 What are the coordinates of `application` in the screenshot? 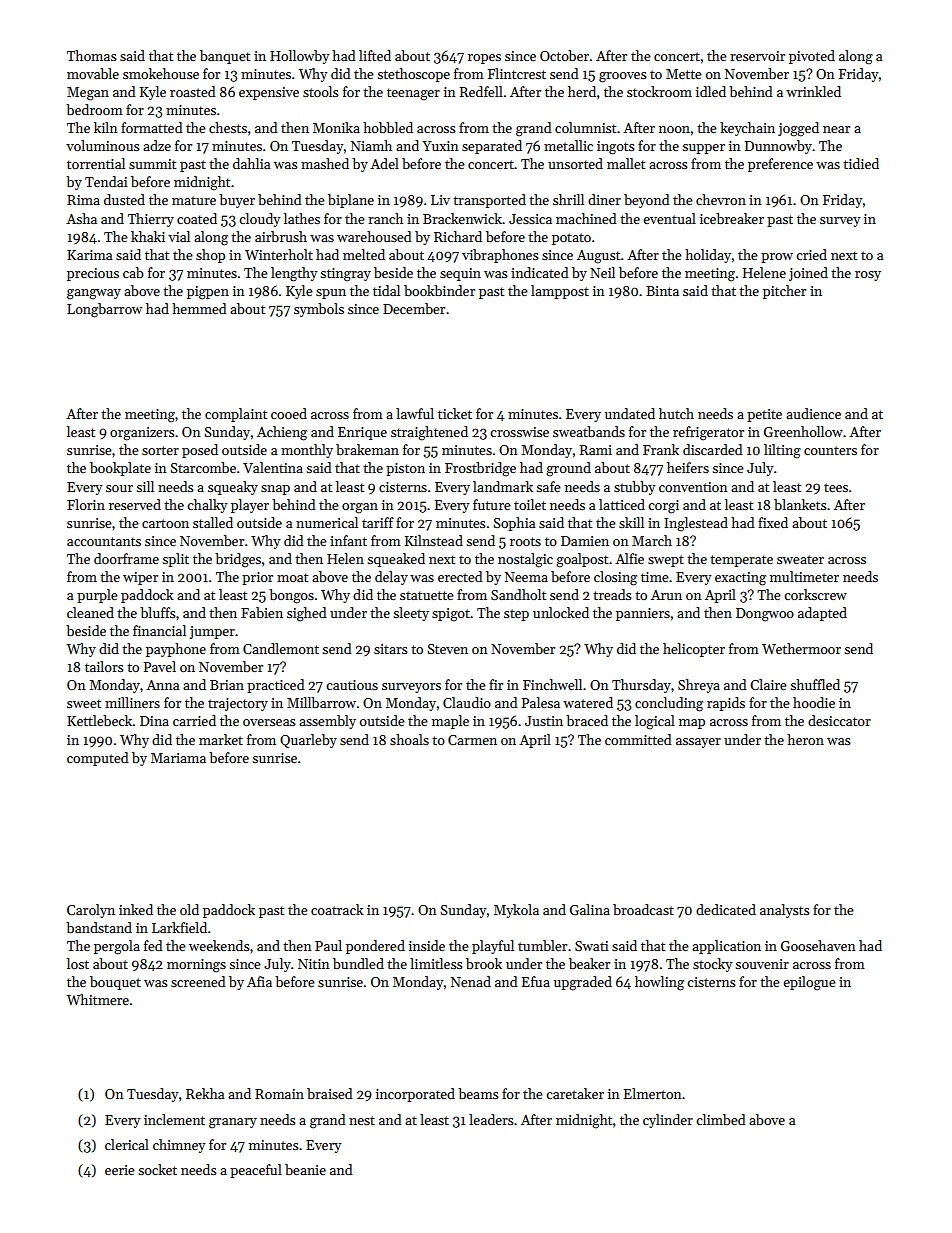 It's located at (726, 947).
